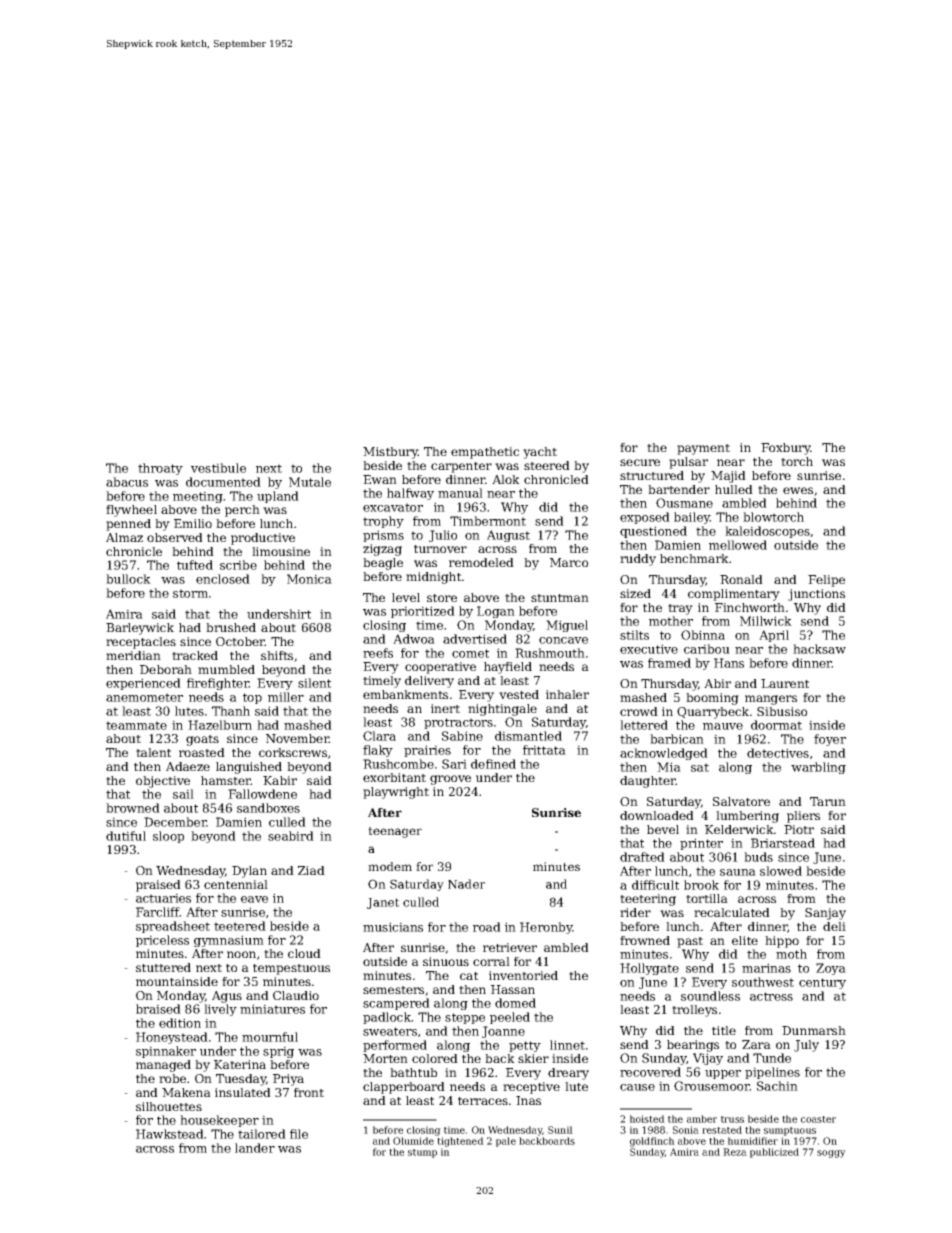  I want to click on Salvatore, so click(741, 801).
